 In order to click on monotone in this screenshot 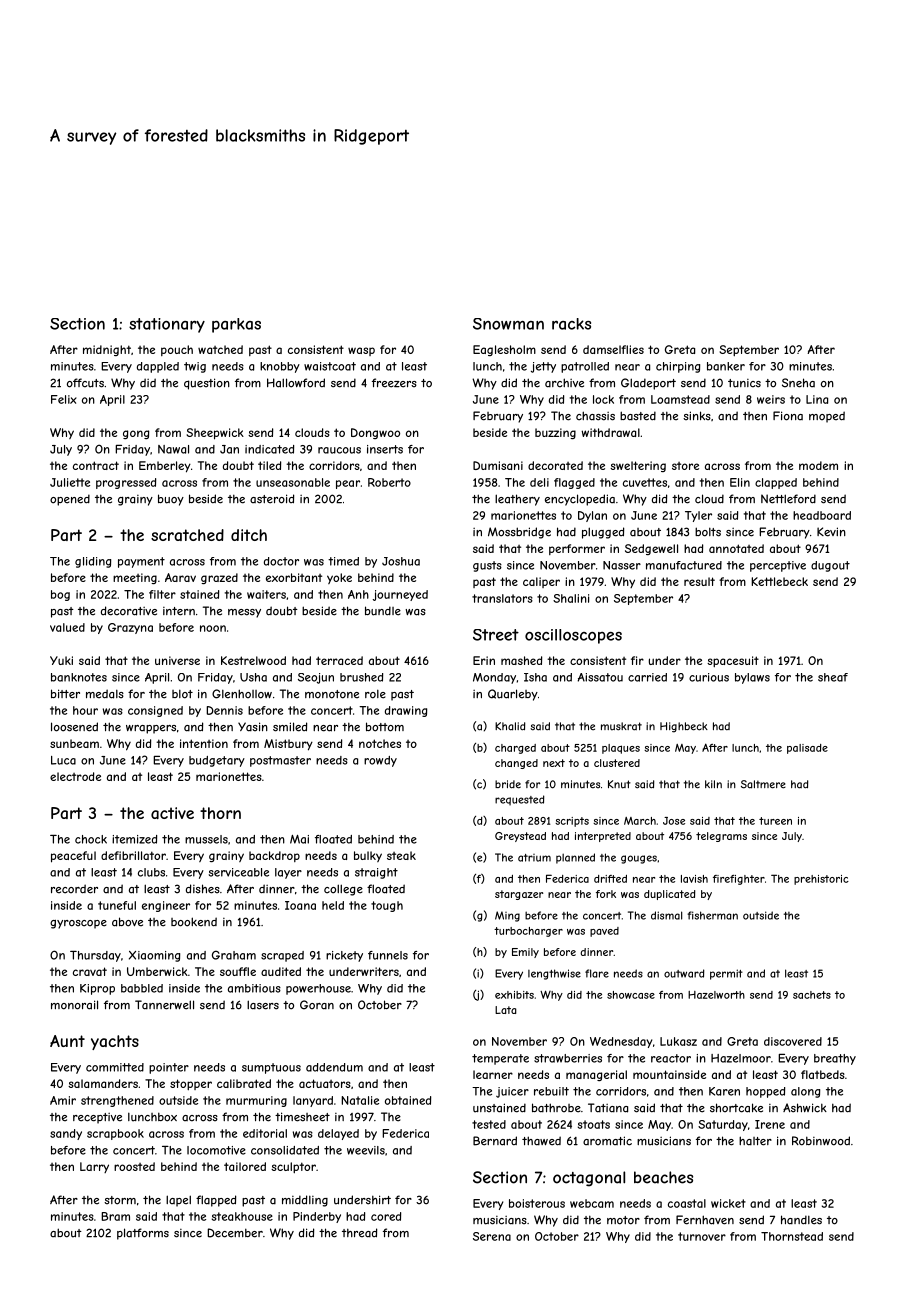, I will do `click(332, 694)`.
